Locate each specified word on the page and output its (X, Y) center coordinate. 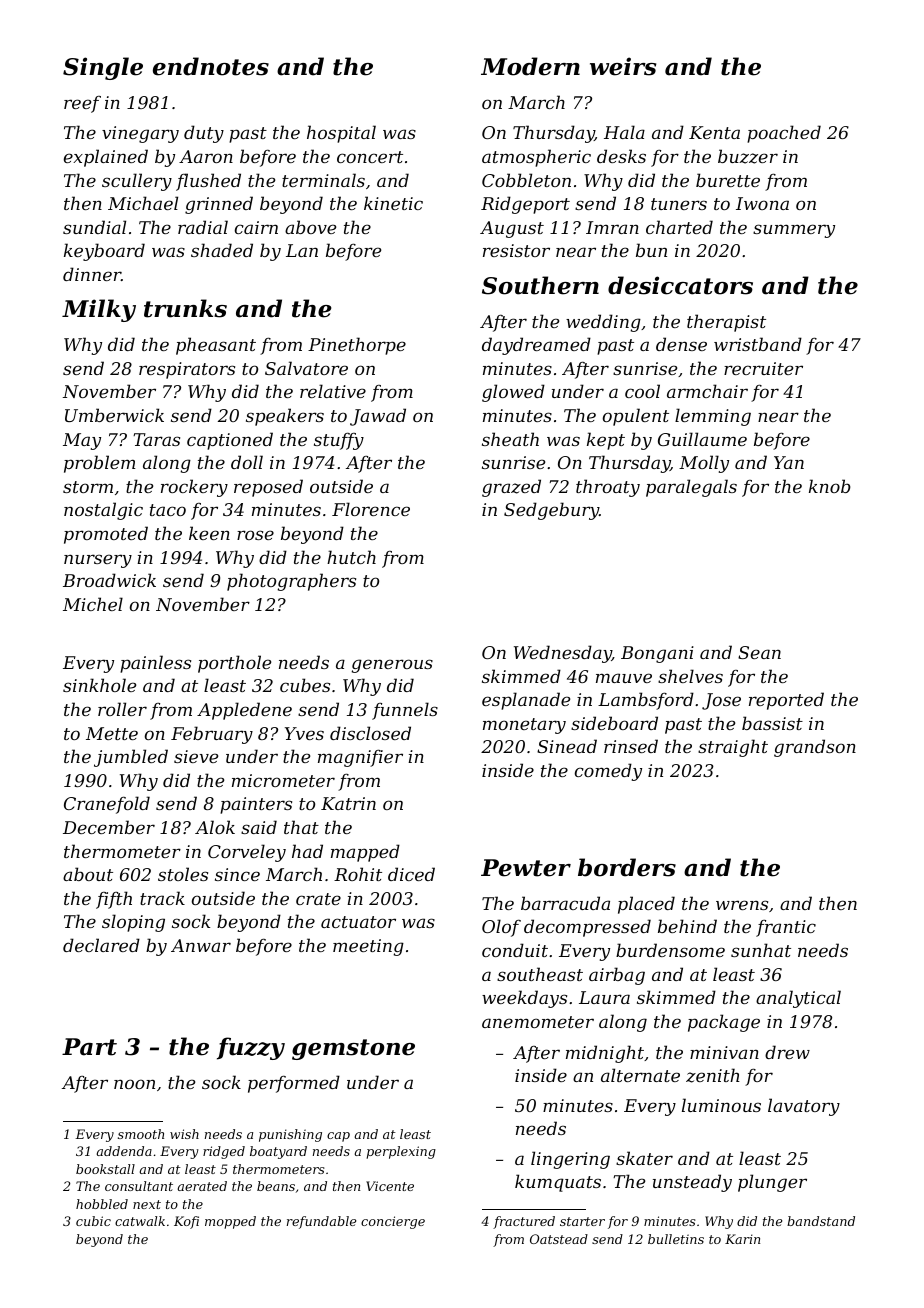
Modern (530, 66)
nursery (98, 561)
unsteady (692, 1183)
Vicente (390, 1186)
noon (134, 1084)
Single (103, 68)
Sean (759, 652)
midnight (605, 1054)
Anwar (201, 945)
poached (784, 134)
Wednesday (563, 654)
